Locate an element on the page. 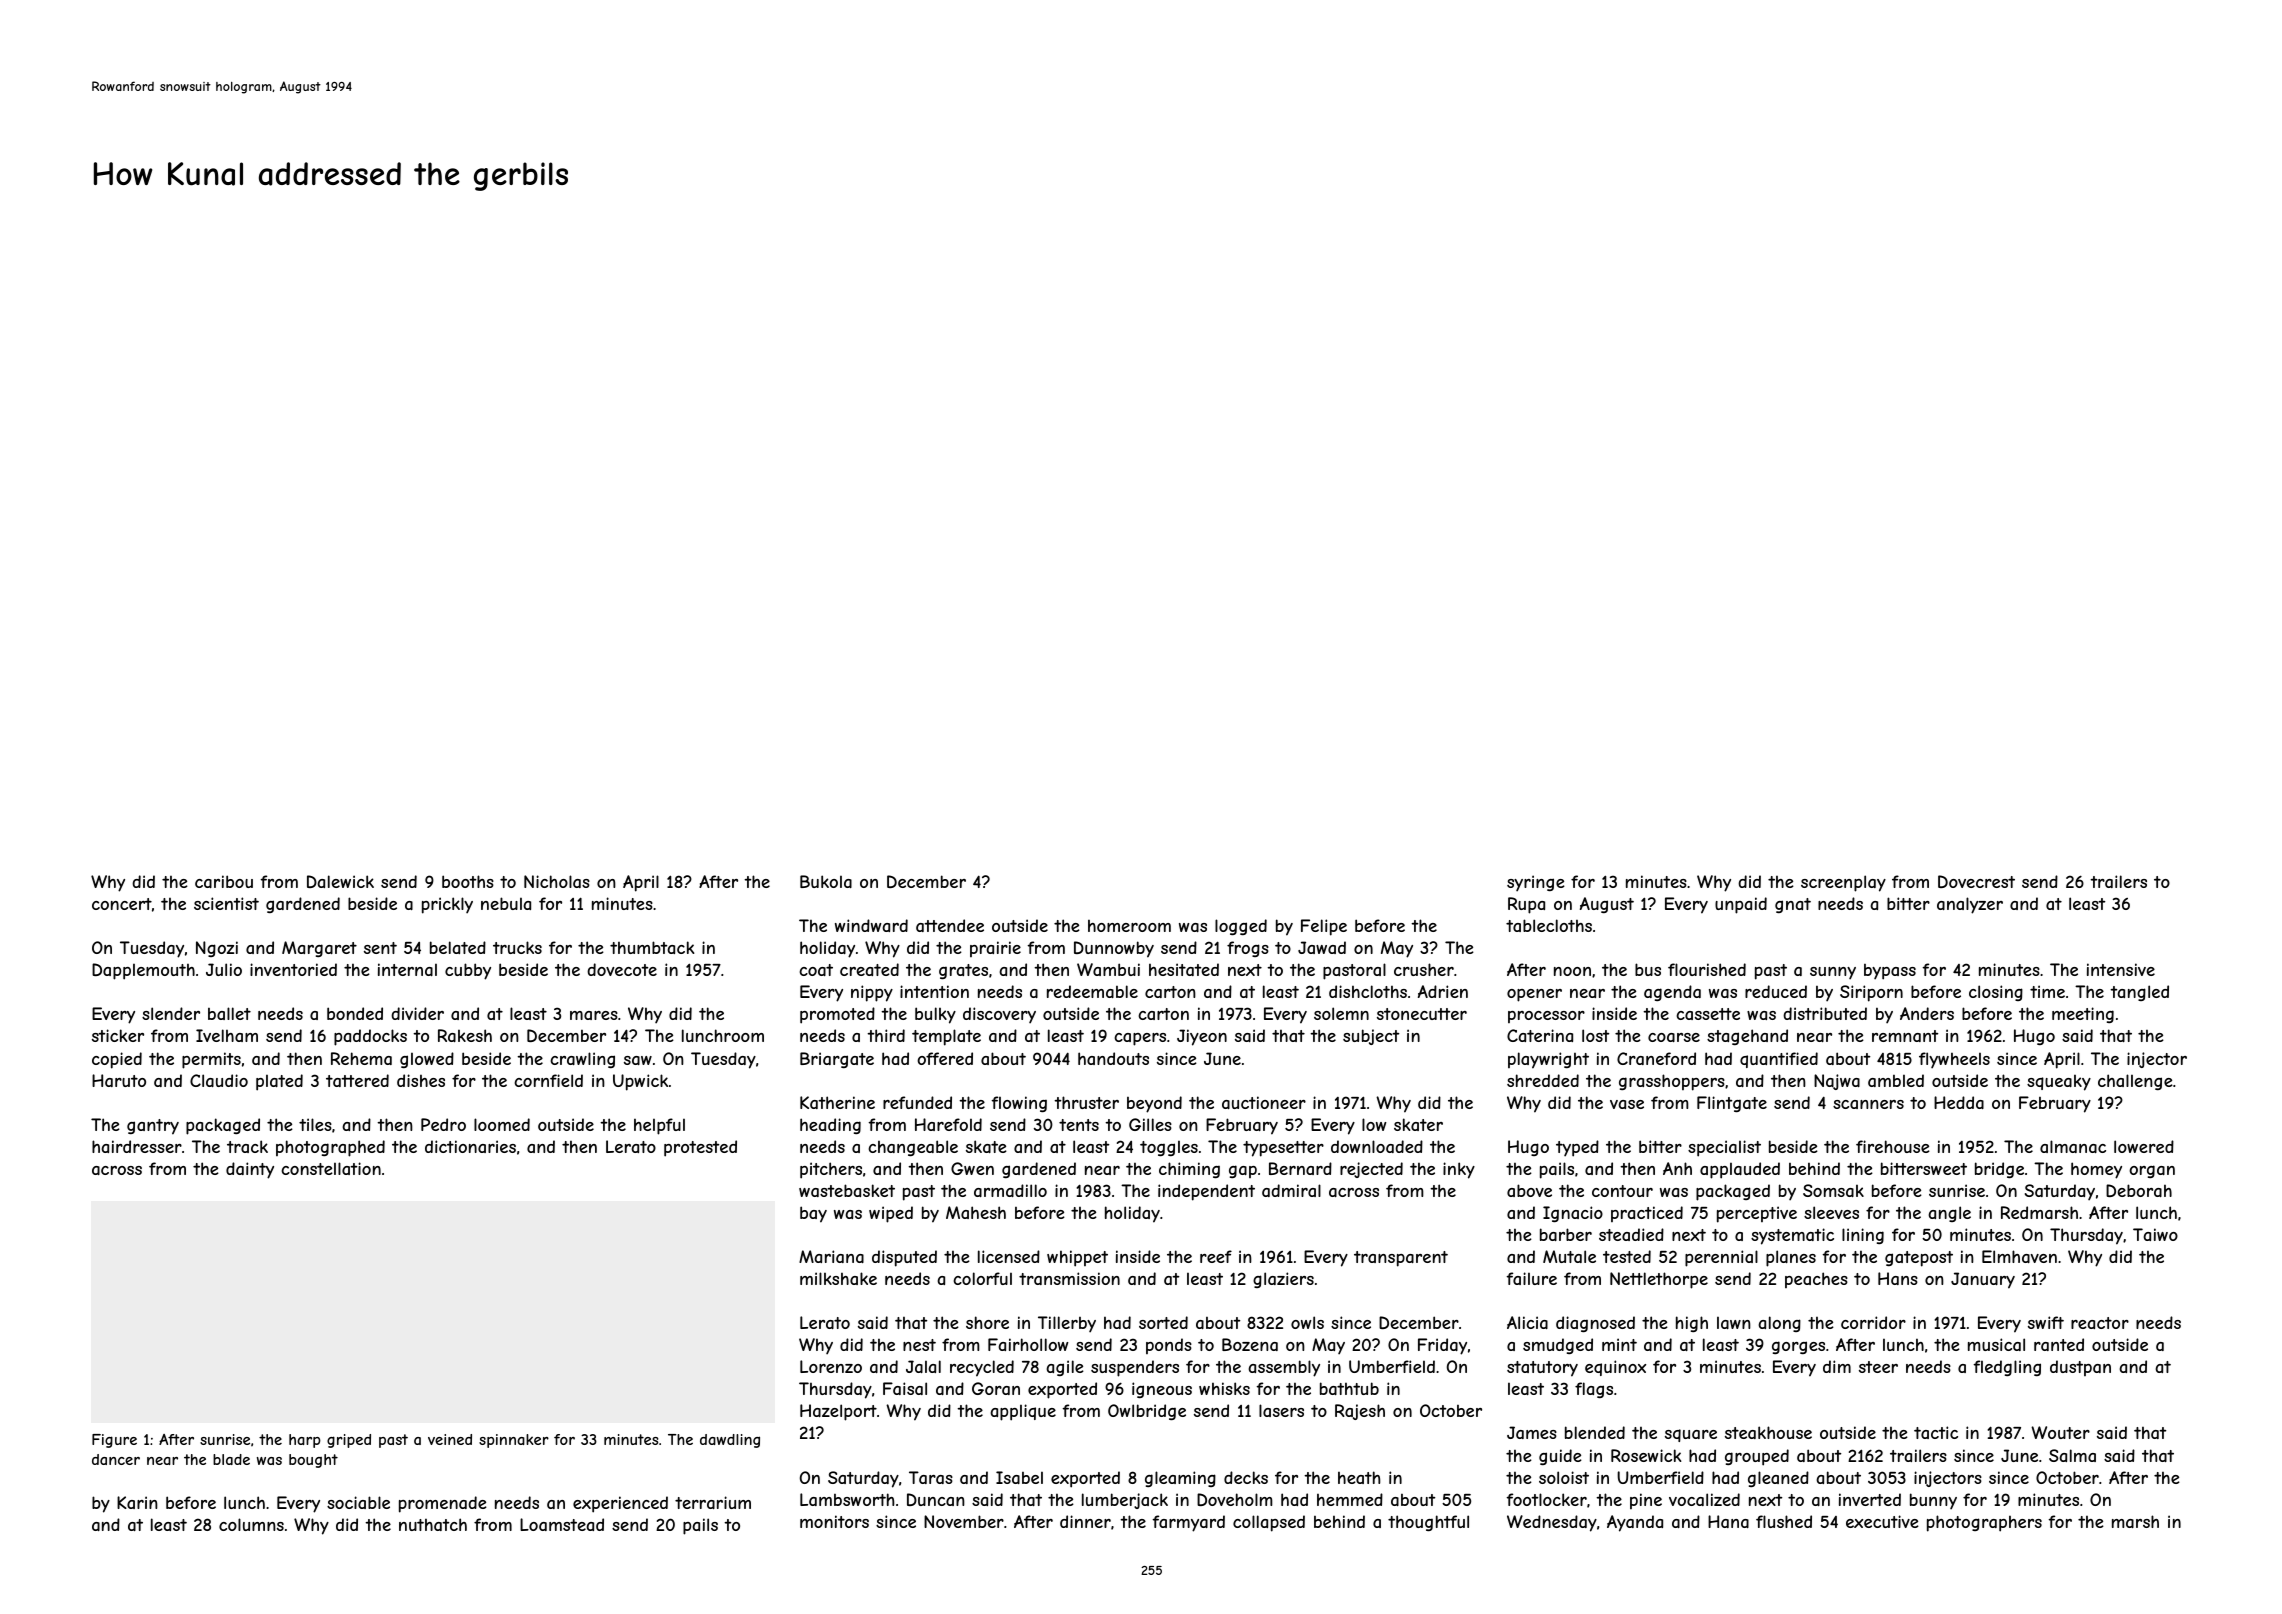  Hans is located at coordinates (1898, 1278).
